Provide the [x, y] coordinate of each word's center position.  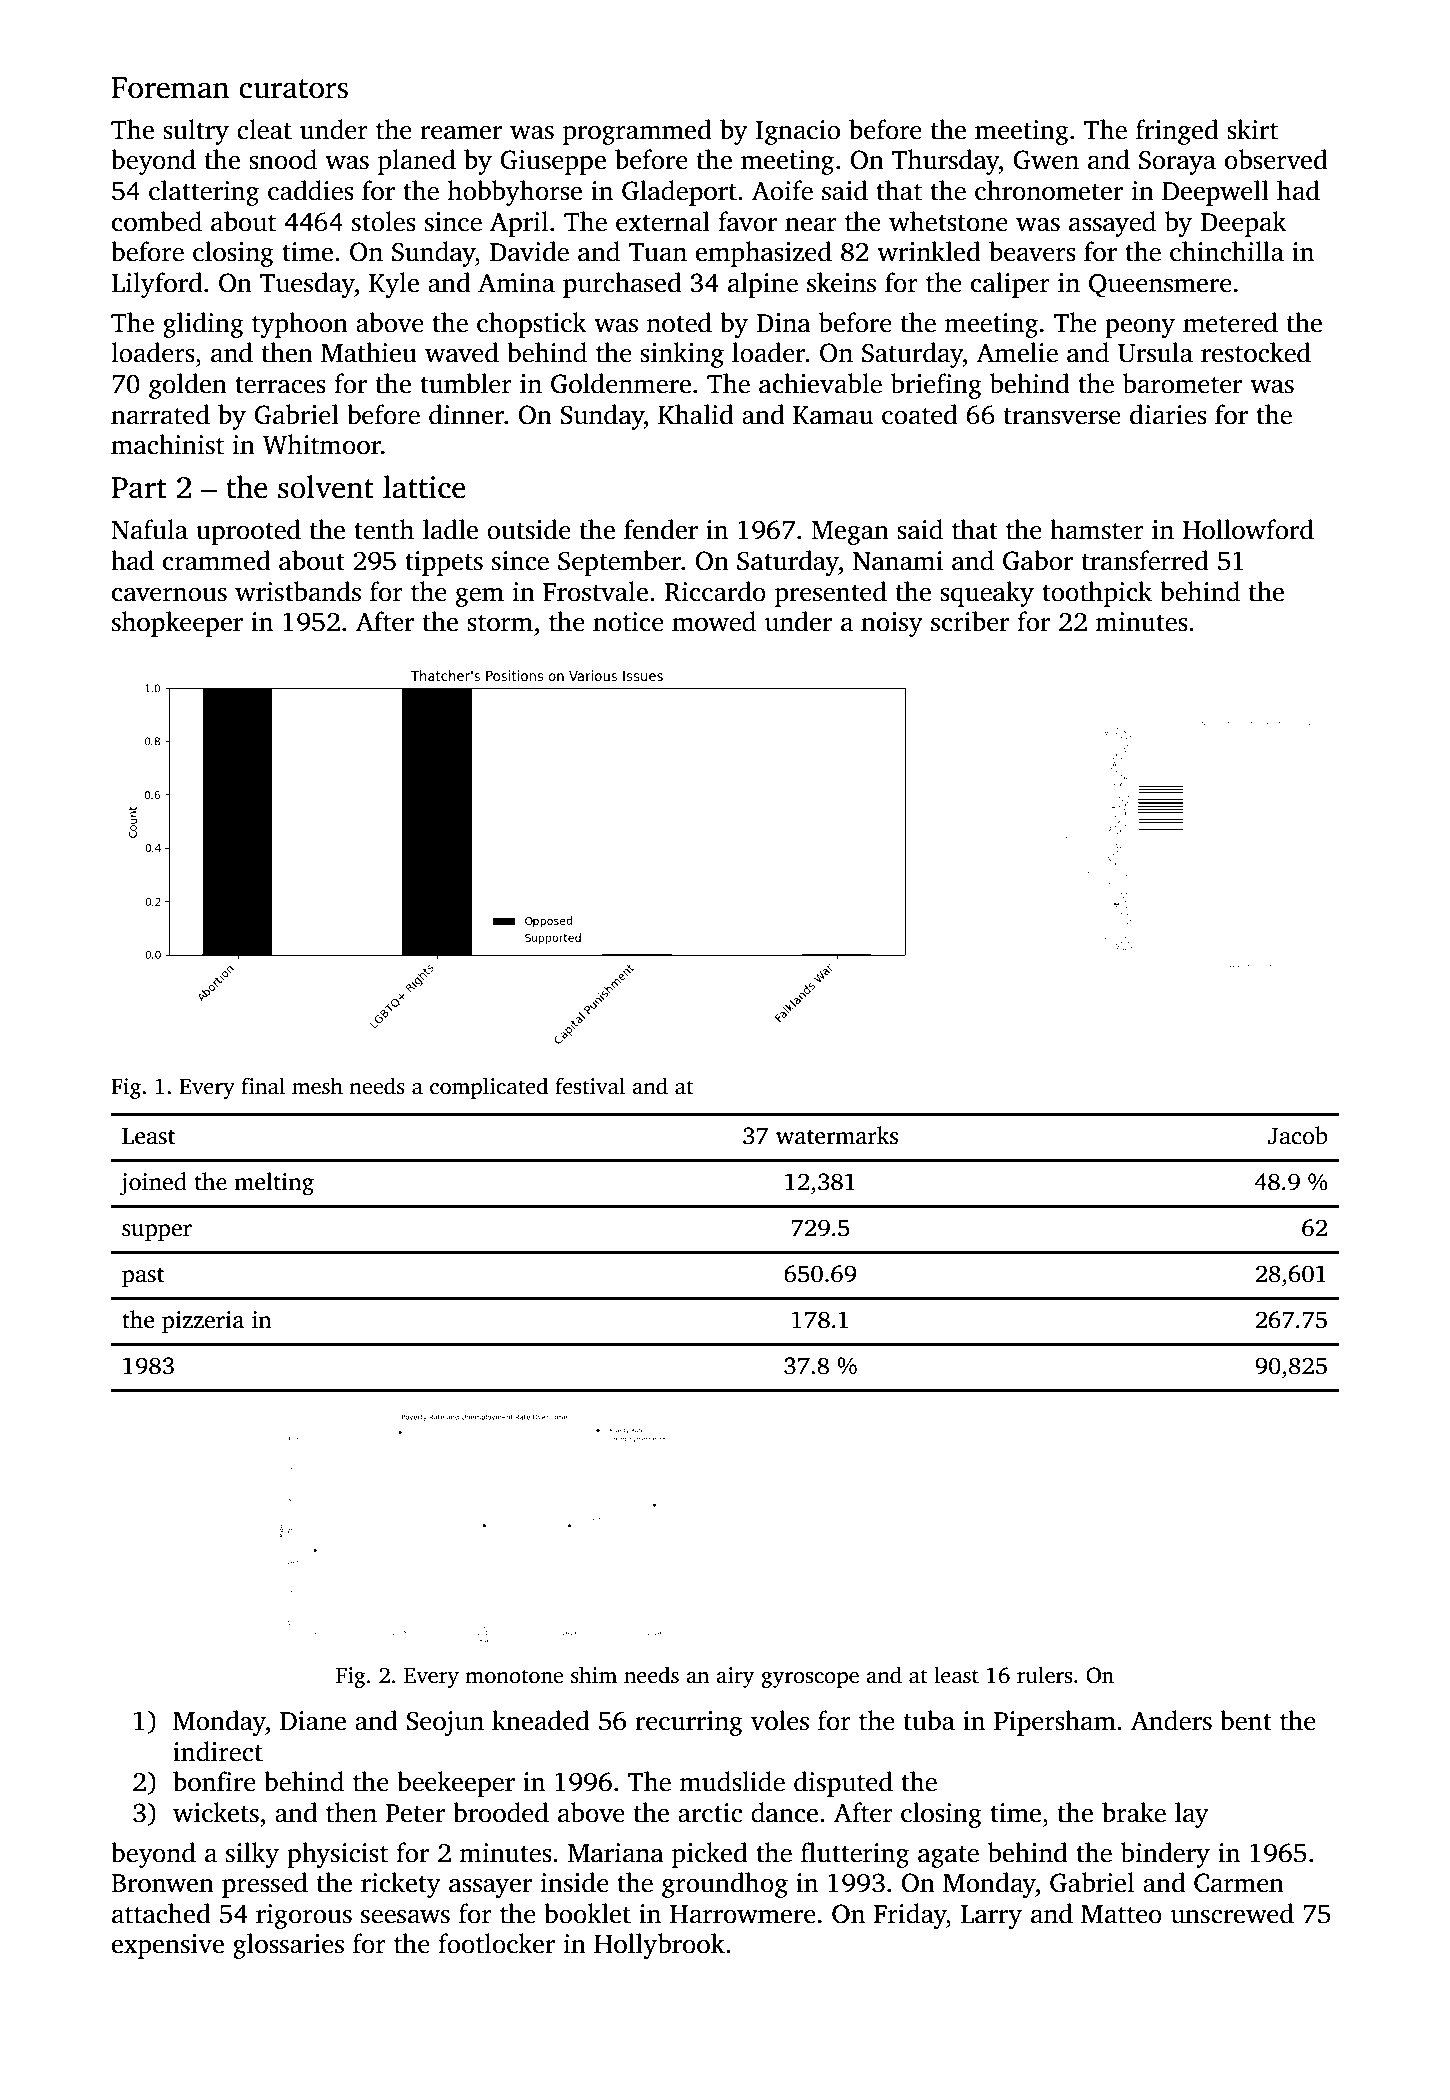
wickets [216, 1812]
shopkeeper [177, 624]
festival [590, 1086]
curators [293, 89]
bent [1246, 1720]
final [263, 1086]
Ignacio [798, 132]
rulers [1044, 1675]
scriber [970, 621]
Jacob [1298, 1135]
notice [628, 622]
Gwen [1046, 160]
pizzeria [203, 1322]
